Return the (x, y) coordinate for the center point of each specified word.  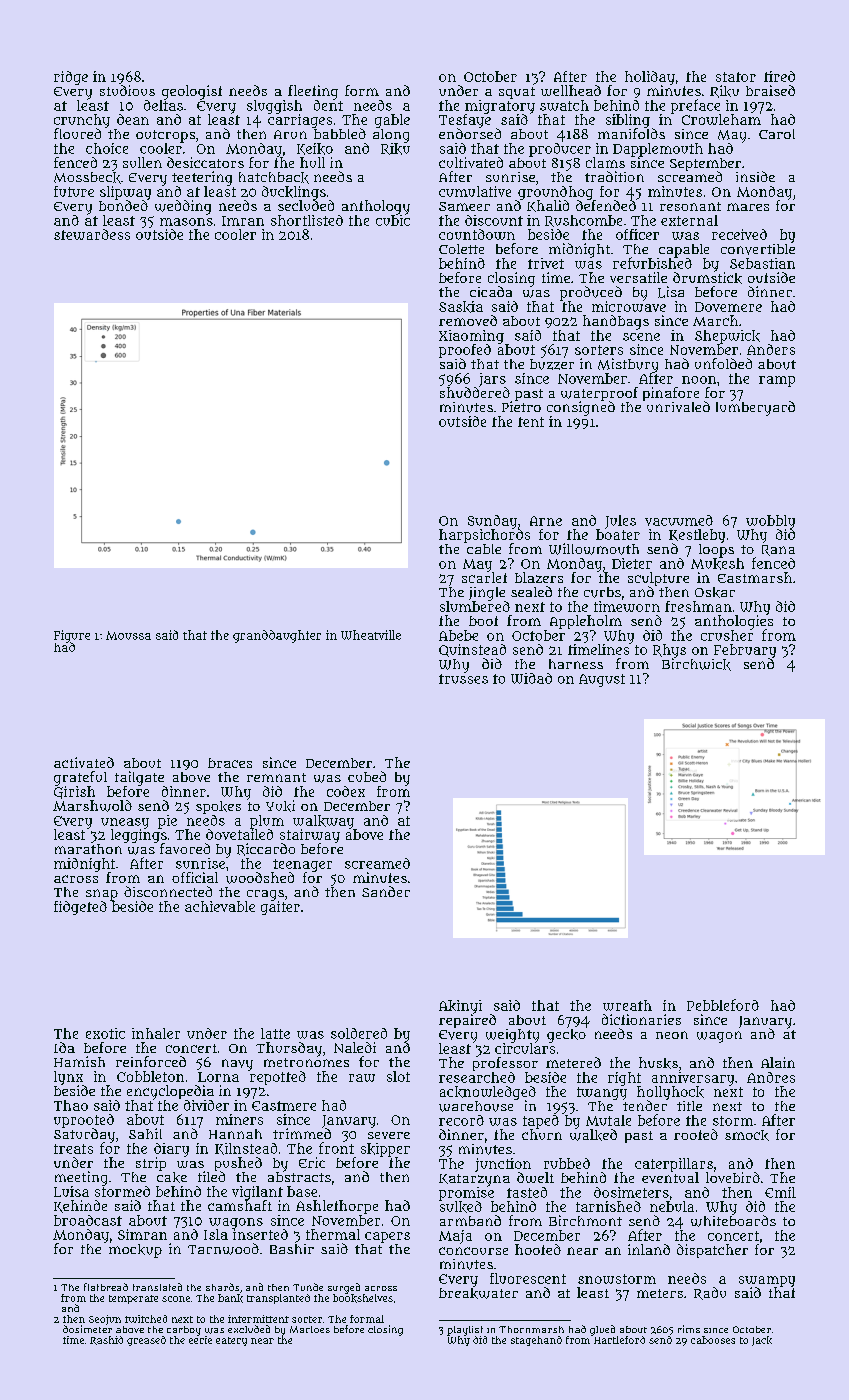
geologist (192, 92)
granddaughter (277, 636)
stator (736, 77)
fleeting (313, 92)
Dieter (632, 563)
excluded (249, 1329)
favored (185, 848)
